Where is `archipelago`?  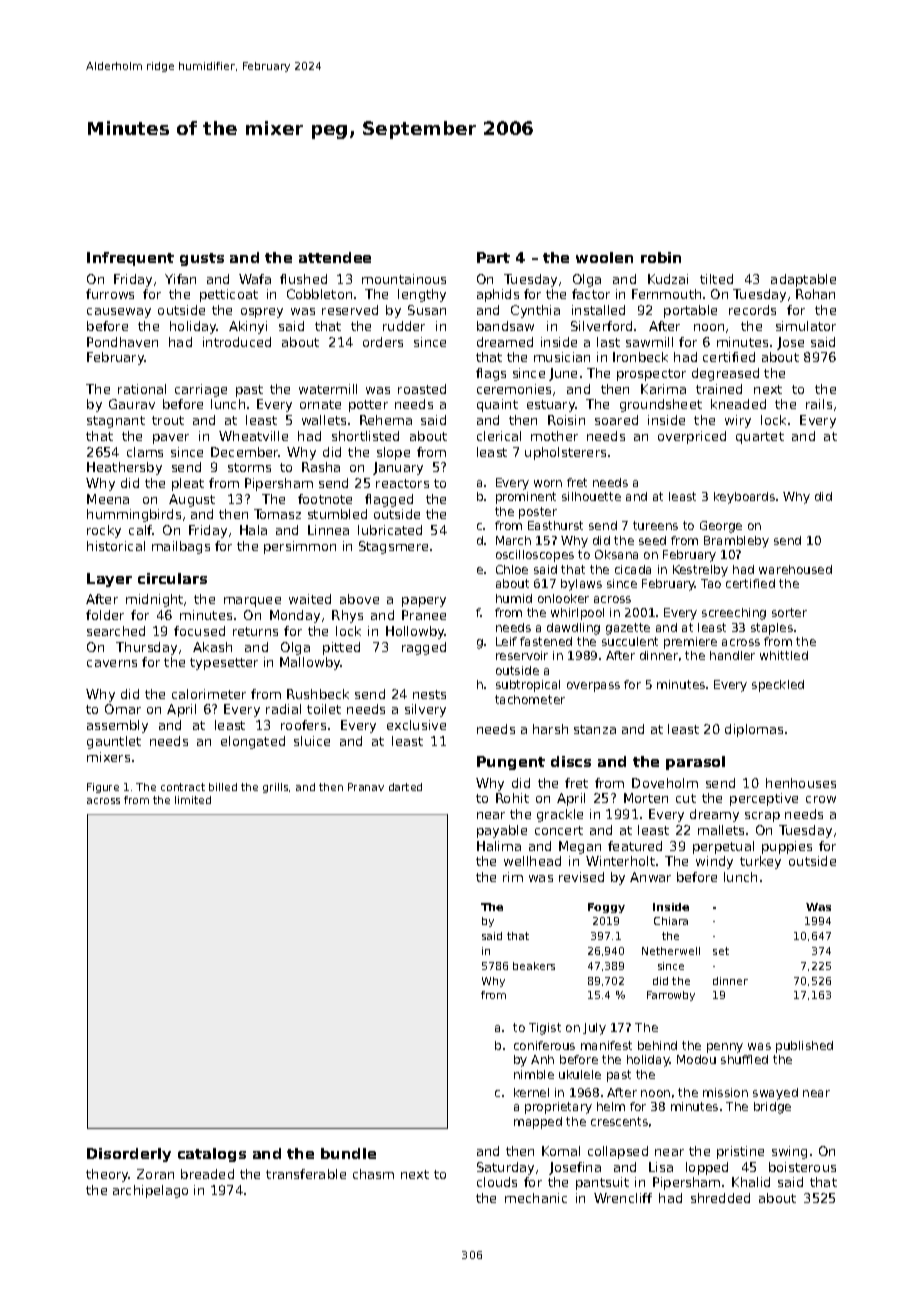
archipelago is located at coordinates (150, 1191).
